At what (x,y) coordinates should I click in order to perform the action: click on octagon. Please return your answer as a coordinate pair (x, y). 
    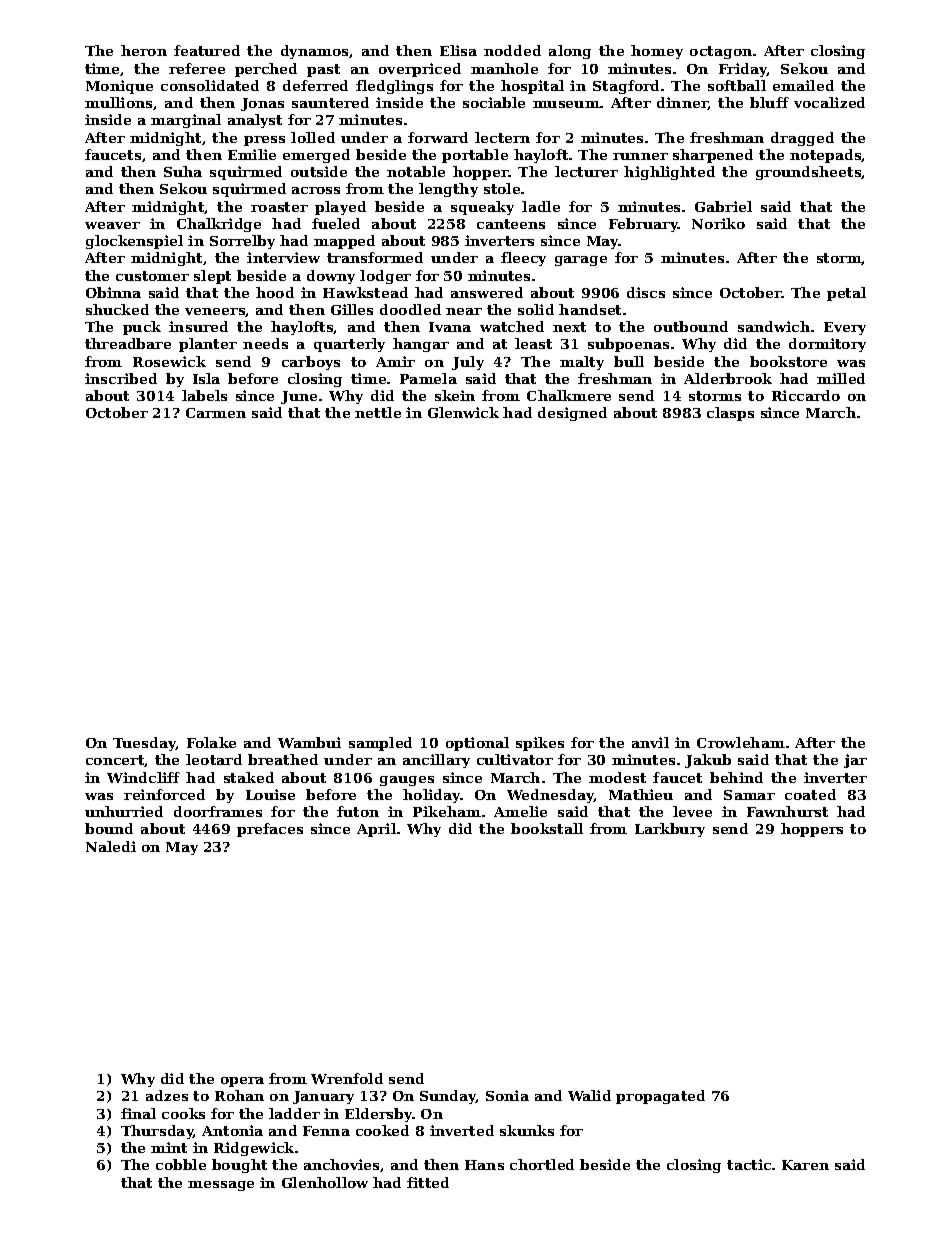
    Looking at the image, I should click on (721, 52).
